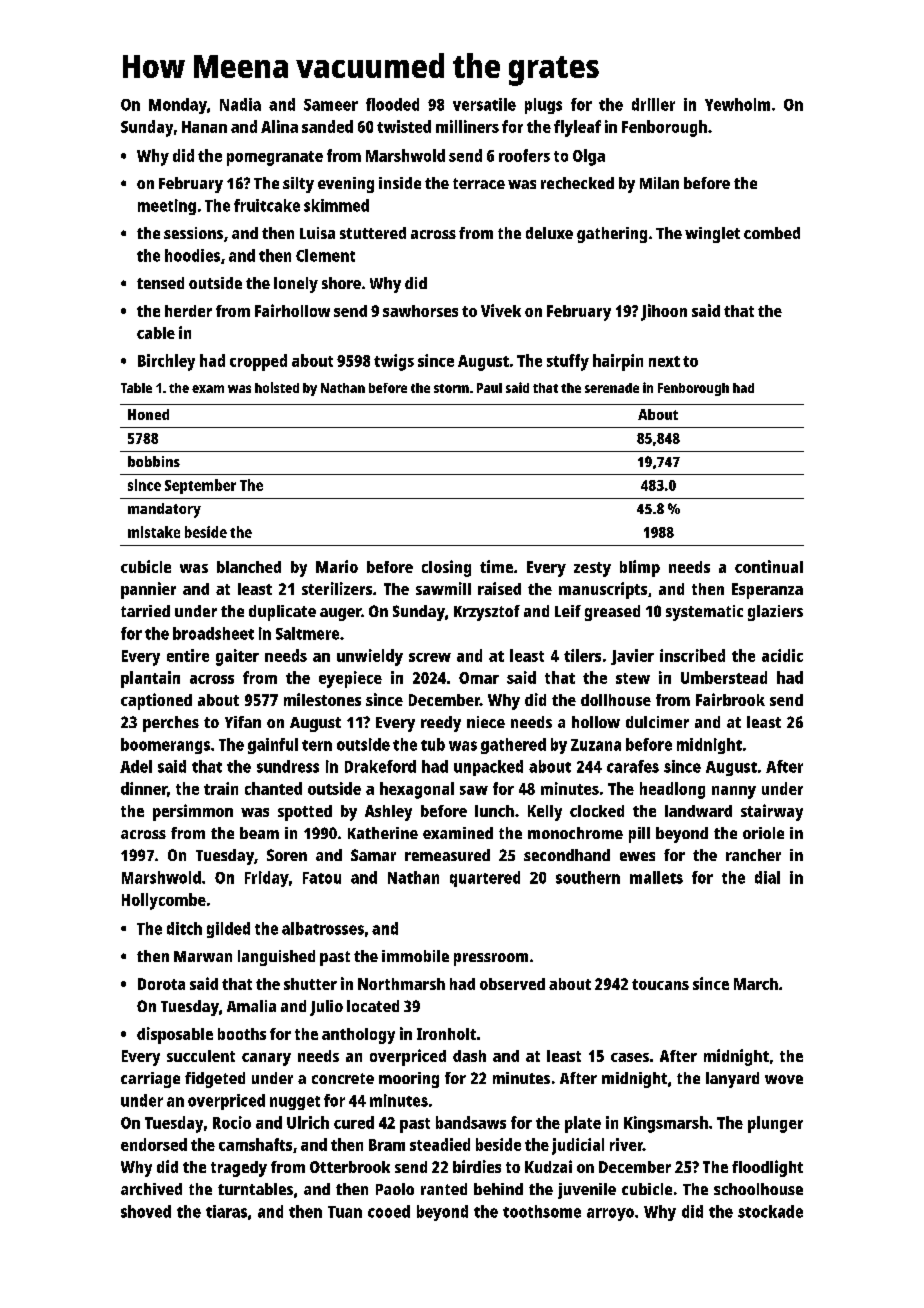 Image resolution: width=924 pixels, height=1308 pixels. Describe the element at coordinates (239, 1169) in the document. I see `tragedy` at that location.
